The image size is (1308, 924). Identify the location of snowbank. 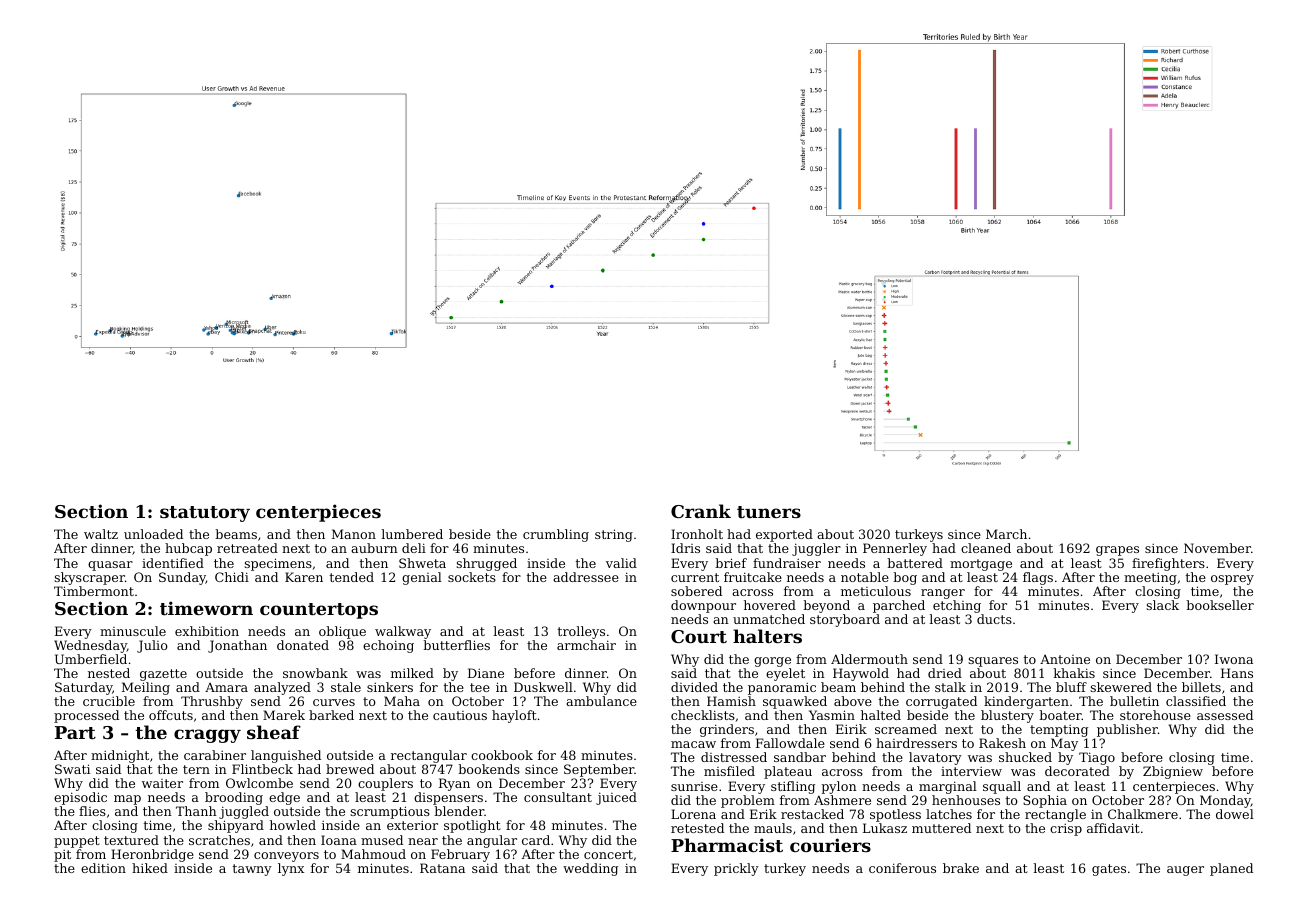
(315, 673).
